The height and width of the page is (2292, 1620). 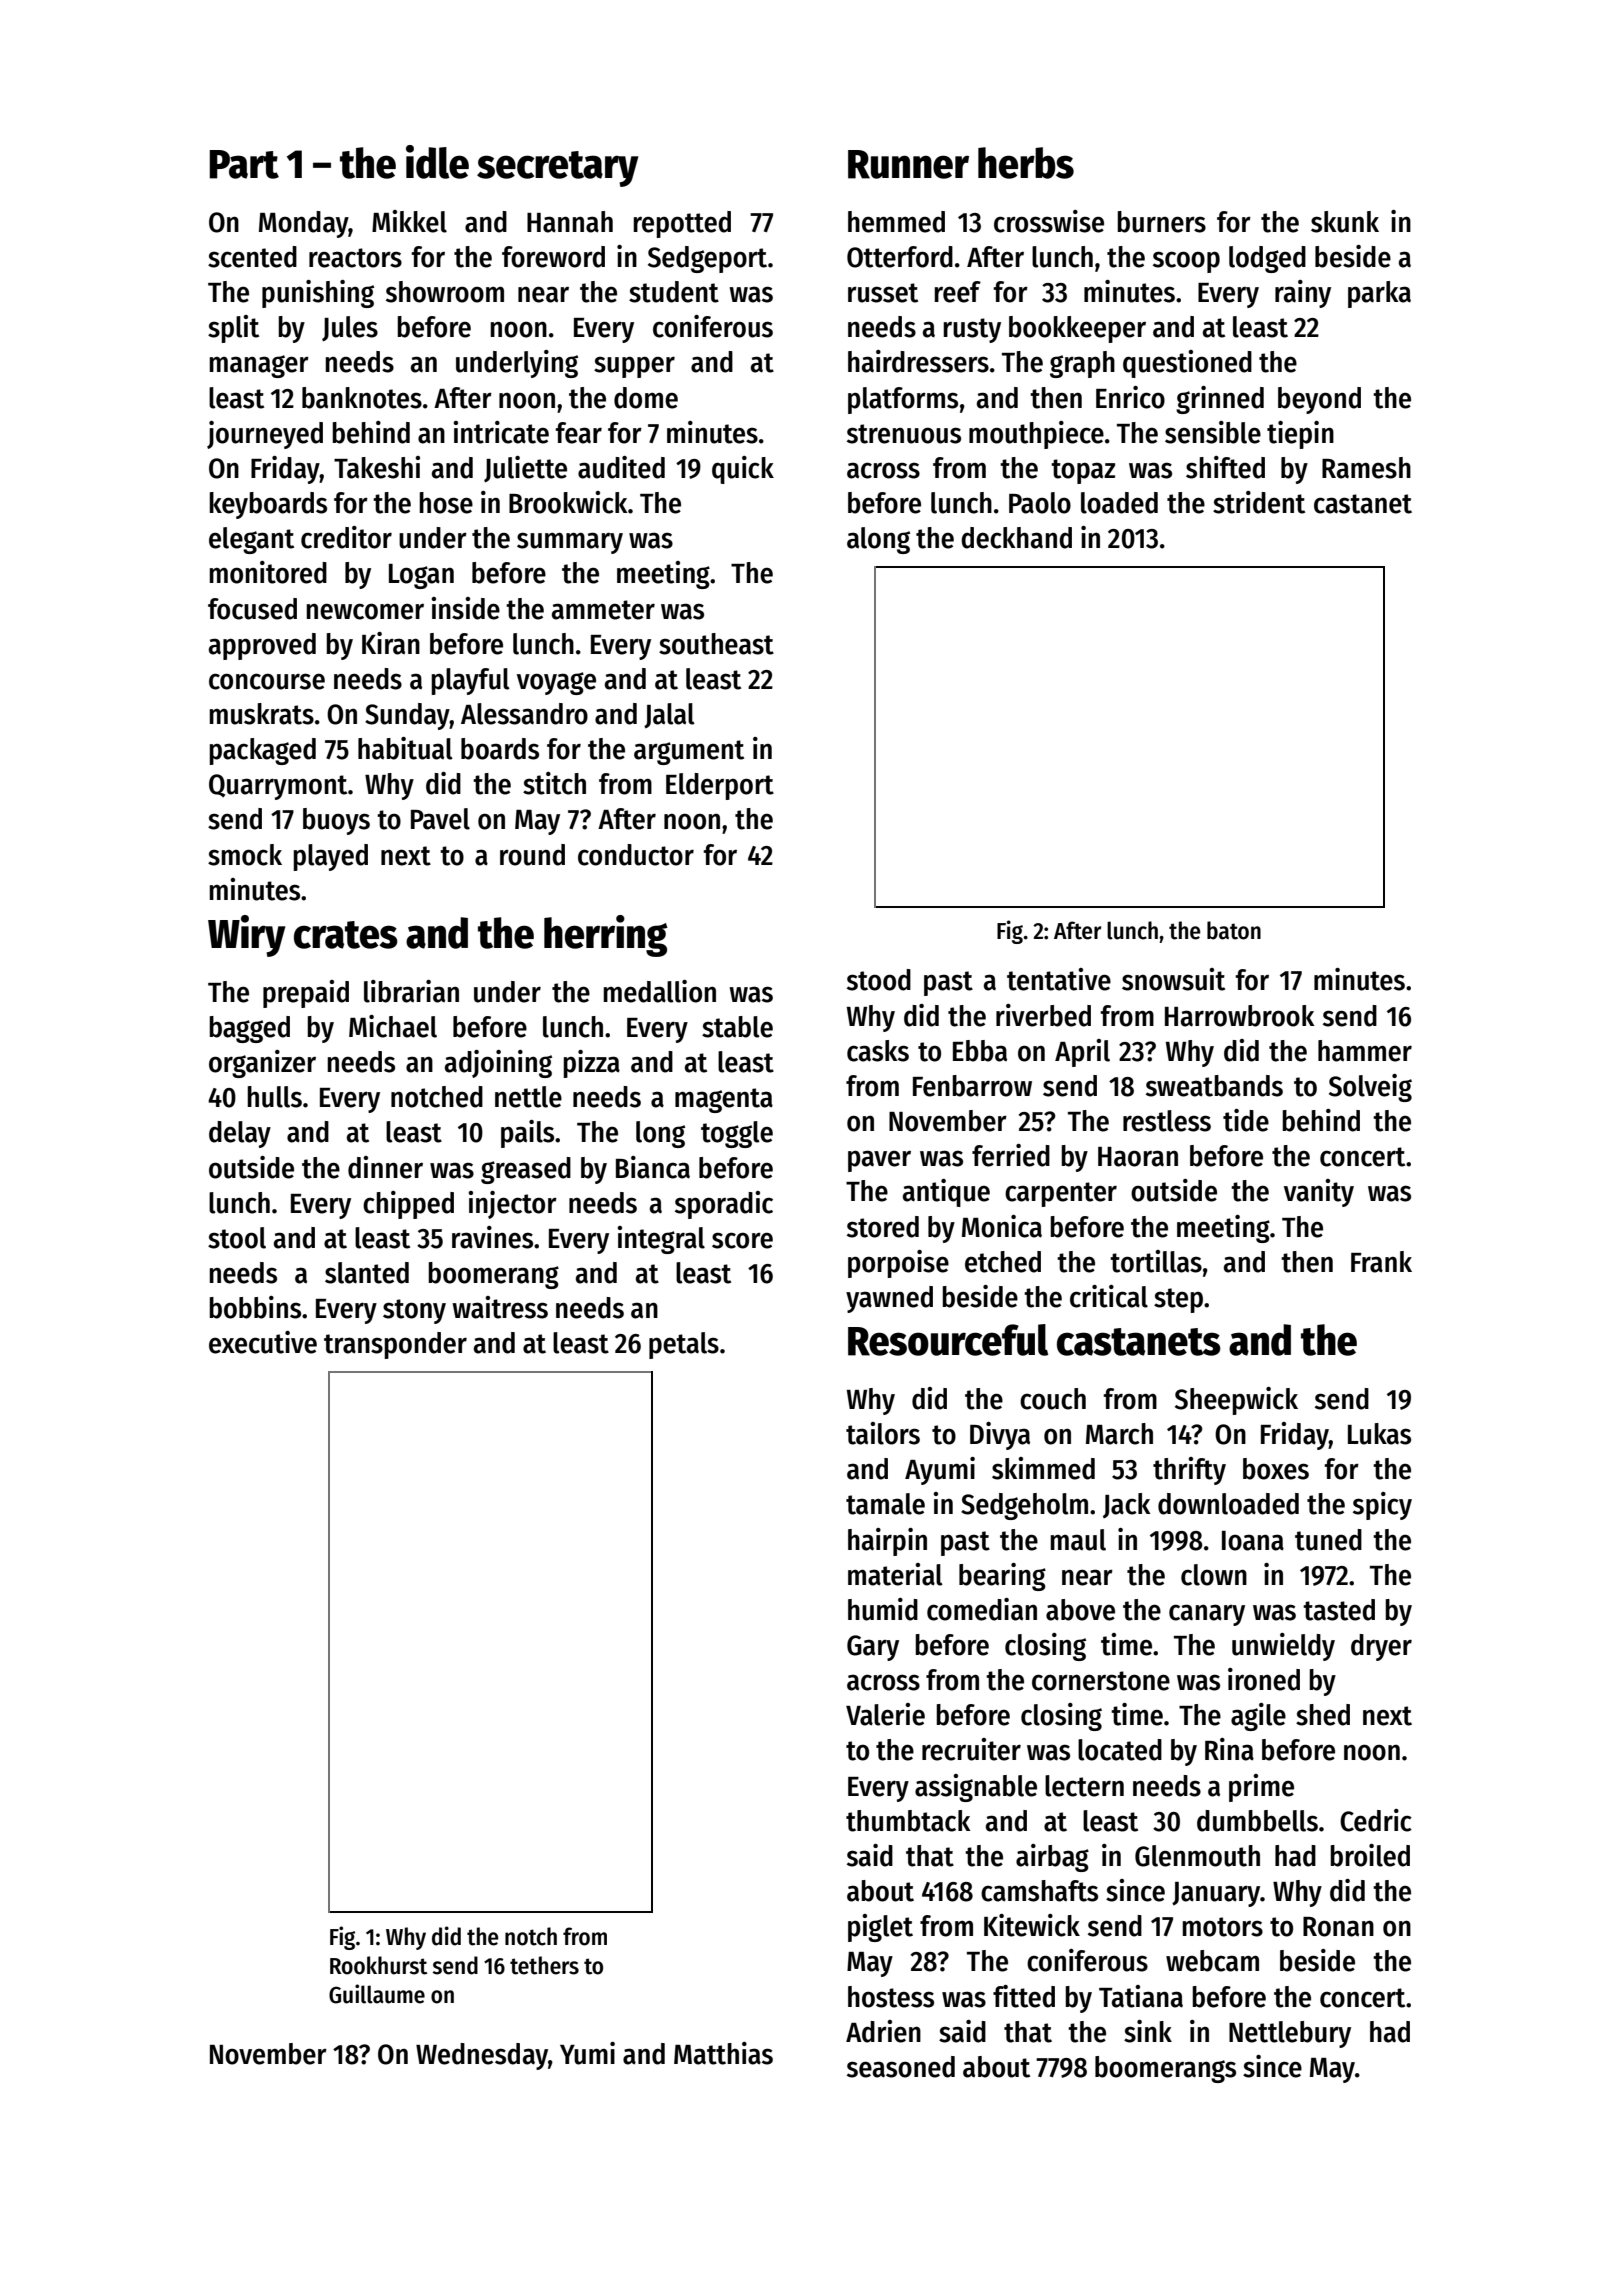 What do you see at coordinates (682, 224) in the page?
I see `repotted` at bounding box center [682, 224].
